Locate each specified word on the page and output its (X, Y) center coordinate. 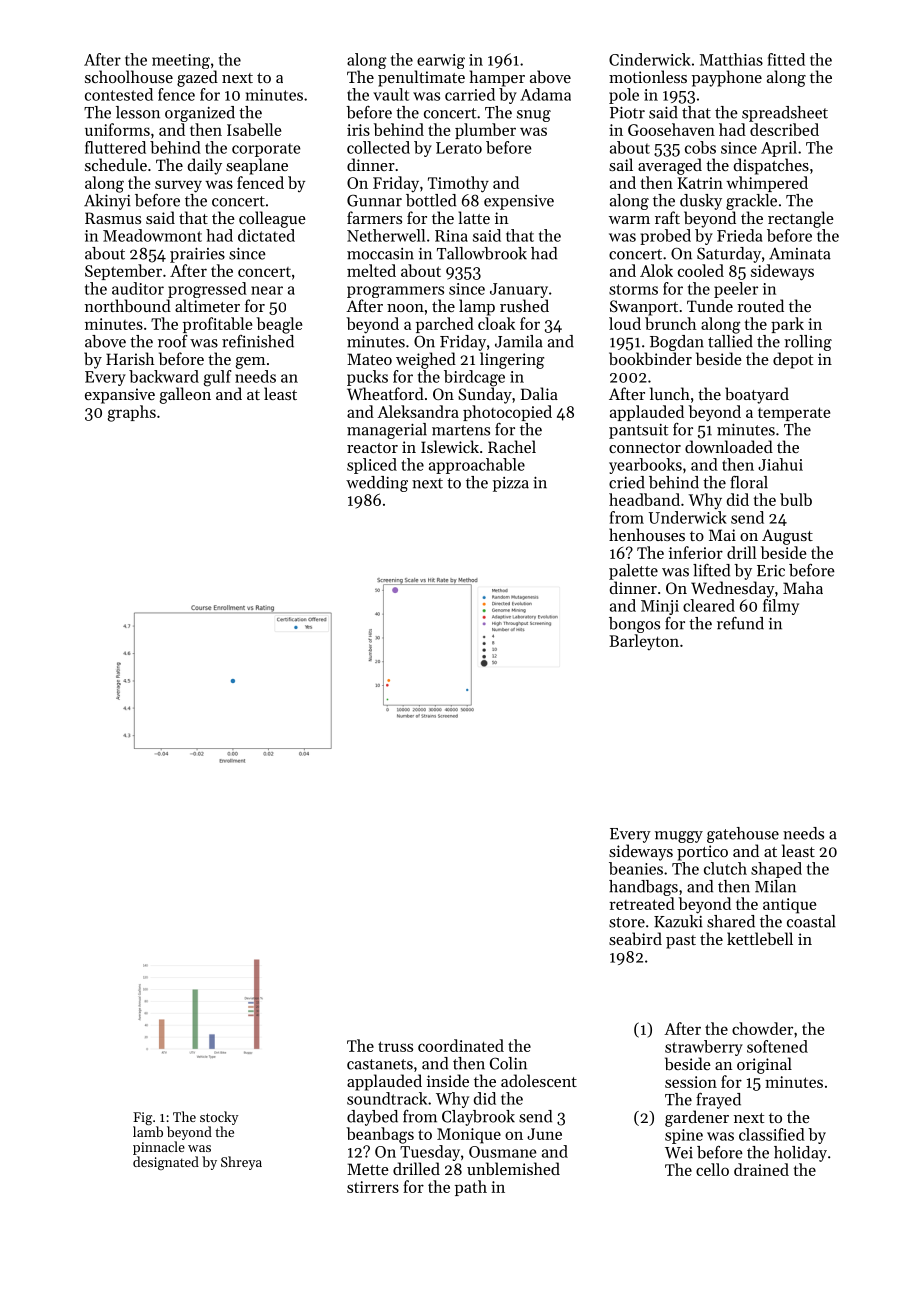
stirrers (373, 1187)
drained (761, 1169)
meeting (181, 61)
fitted (786, 59)
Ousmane (503, 1152)
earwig (441, 61)
